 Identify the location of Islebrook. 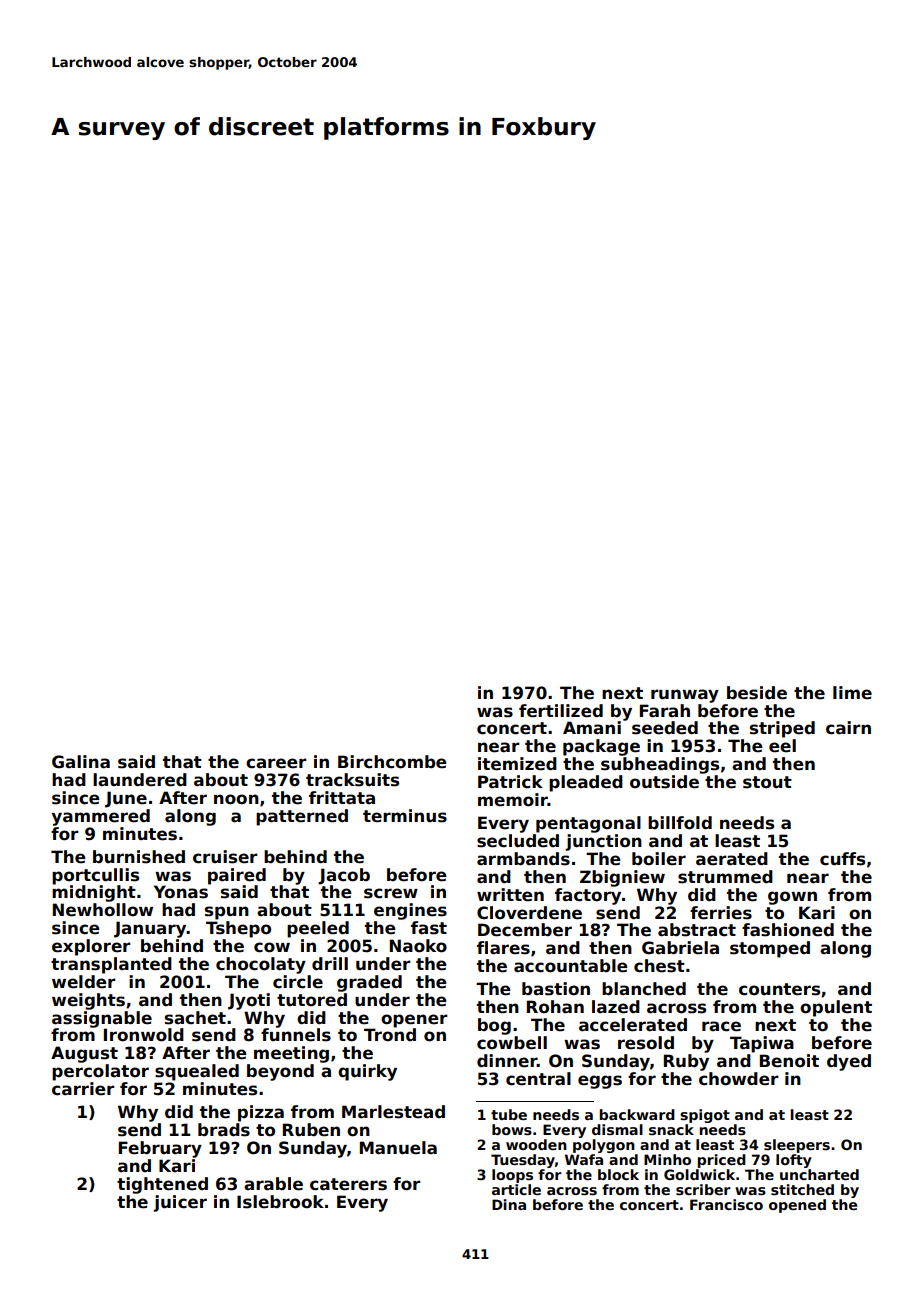
(280, 1202).
